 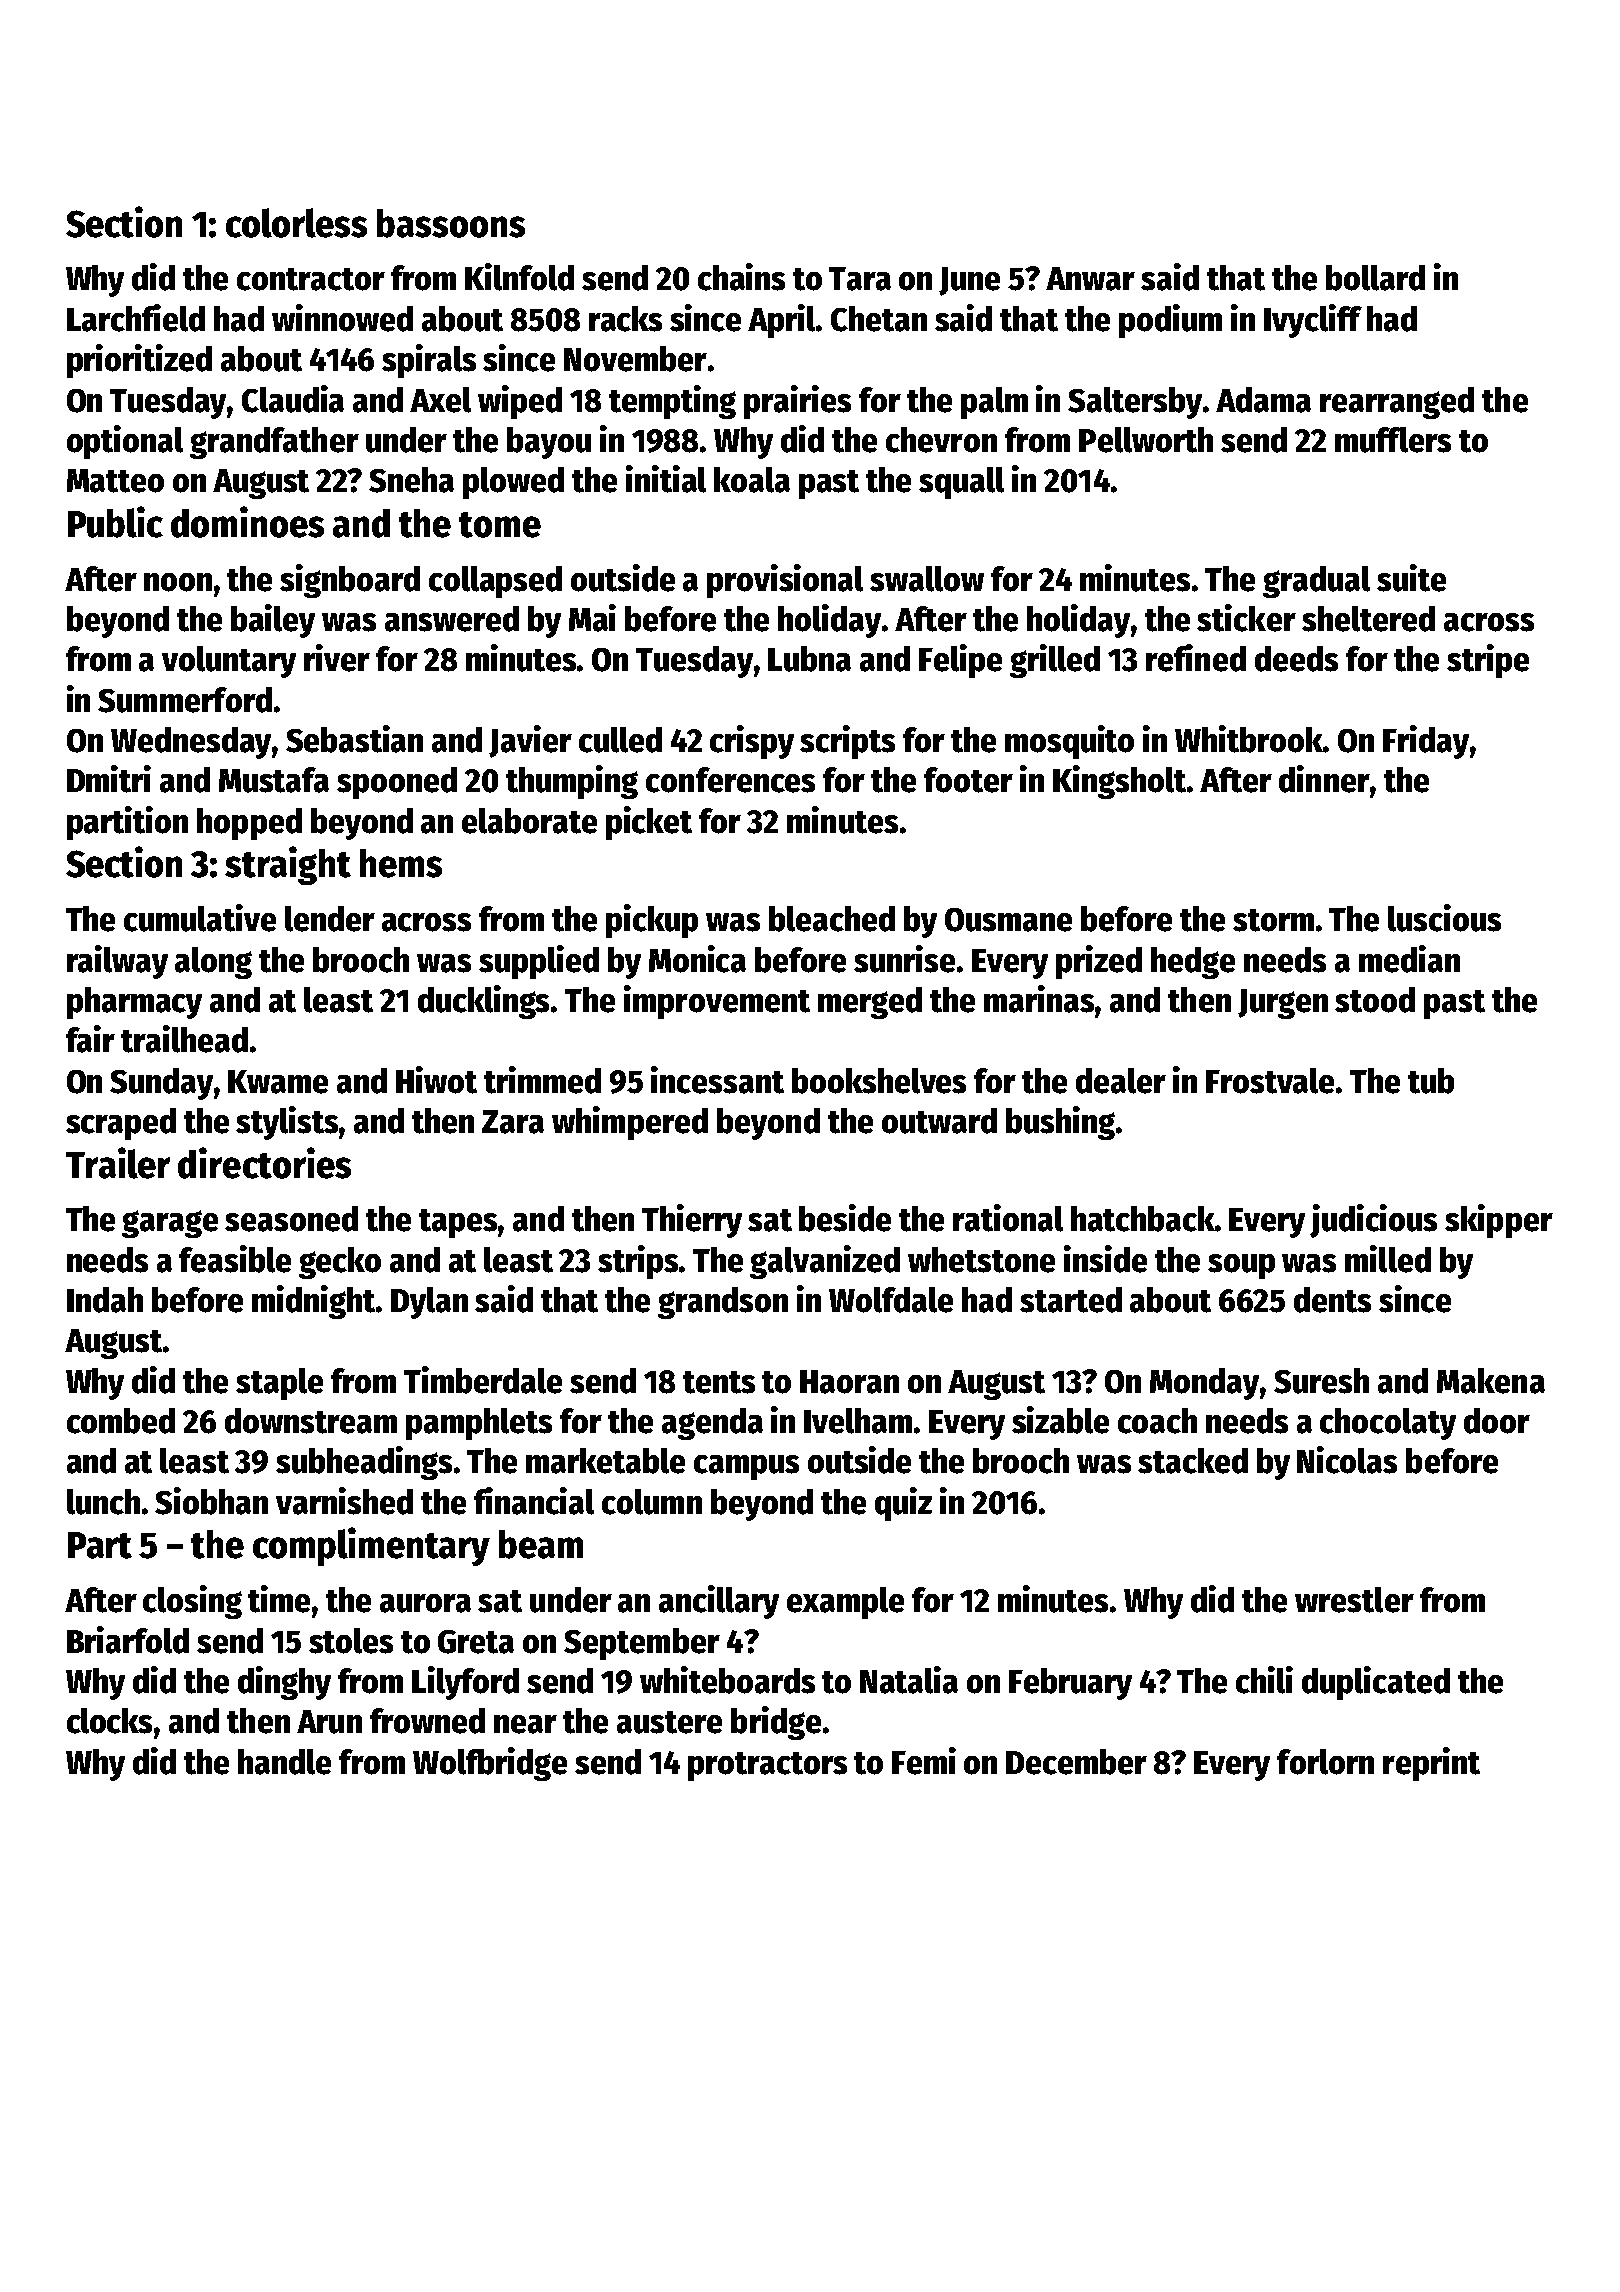 What do you see at coordinates (652, 921) in the screenshot?
I see `pickup` at bounding box center [652, 921].
